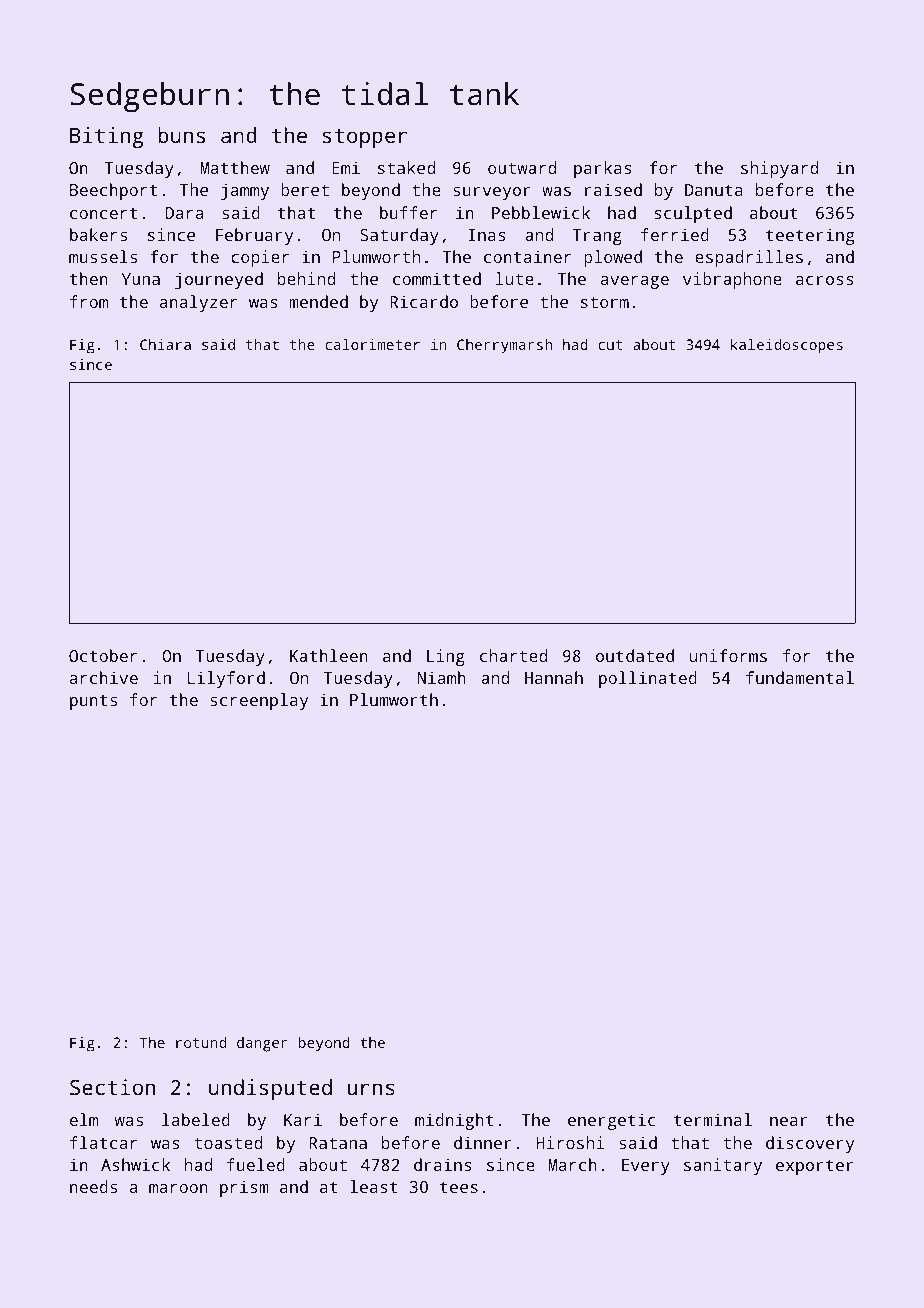  Describe the element at coordinates (522, 167) in the document. I see `outward` at that location.
